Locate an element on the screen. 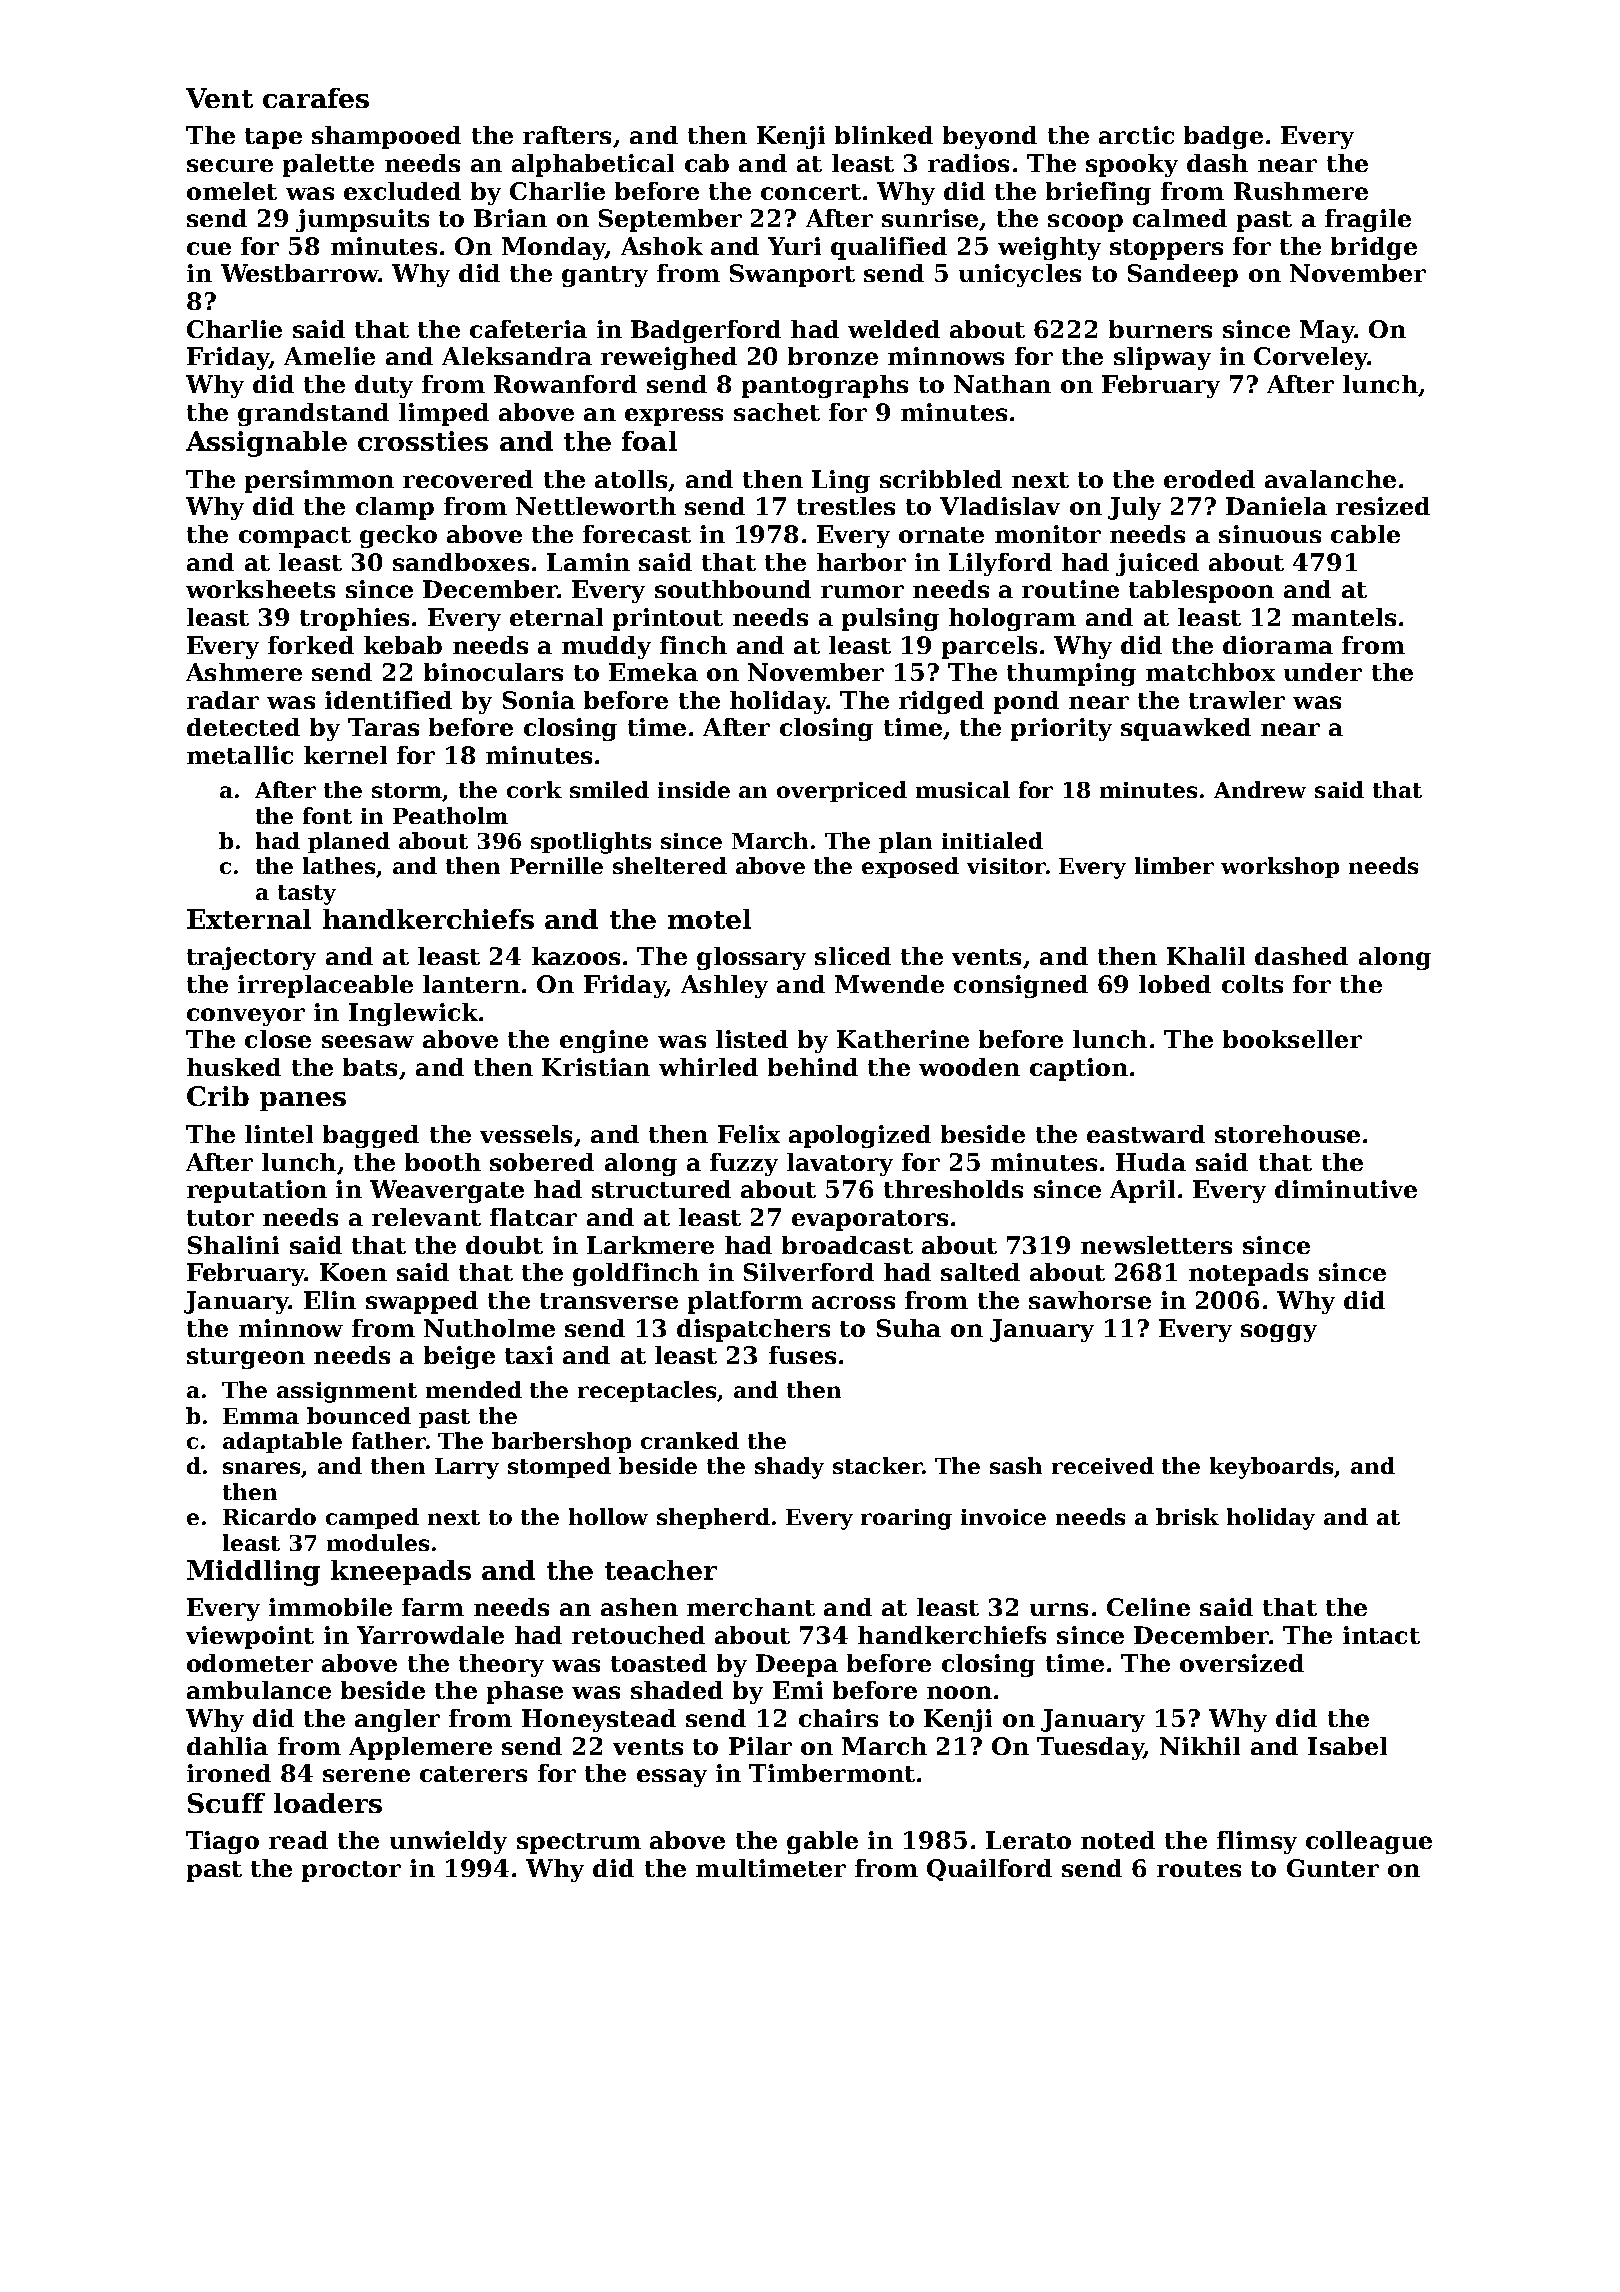  visitor is located at coordinates (1006, 866).
